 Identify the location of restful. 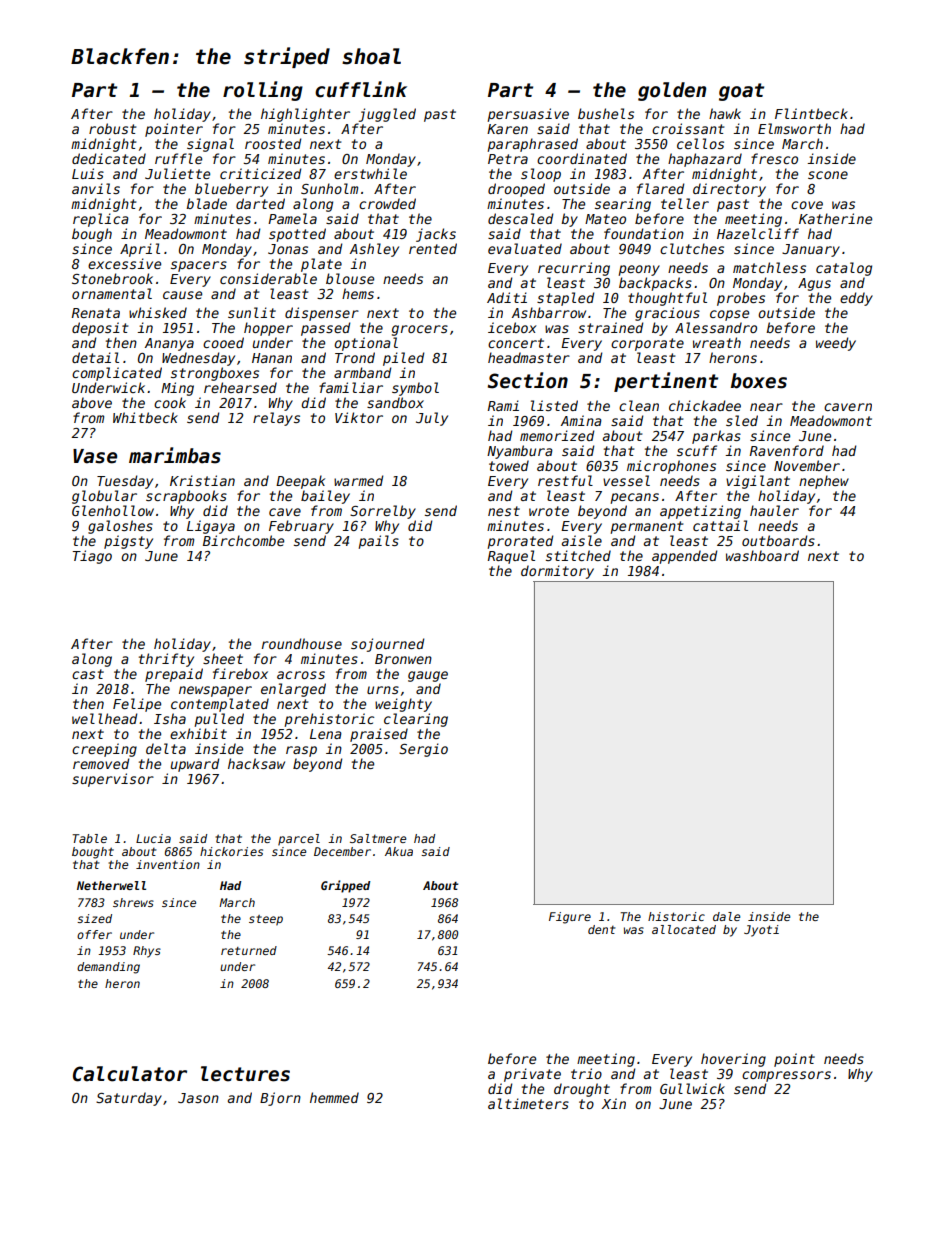
(565, 480).
